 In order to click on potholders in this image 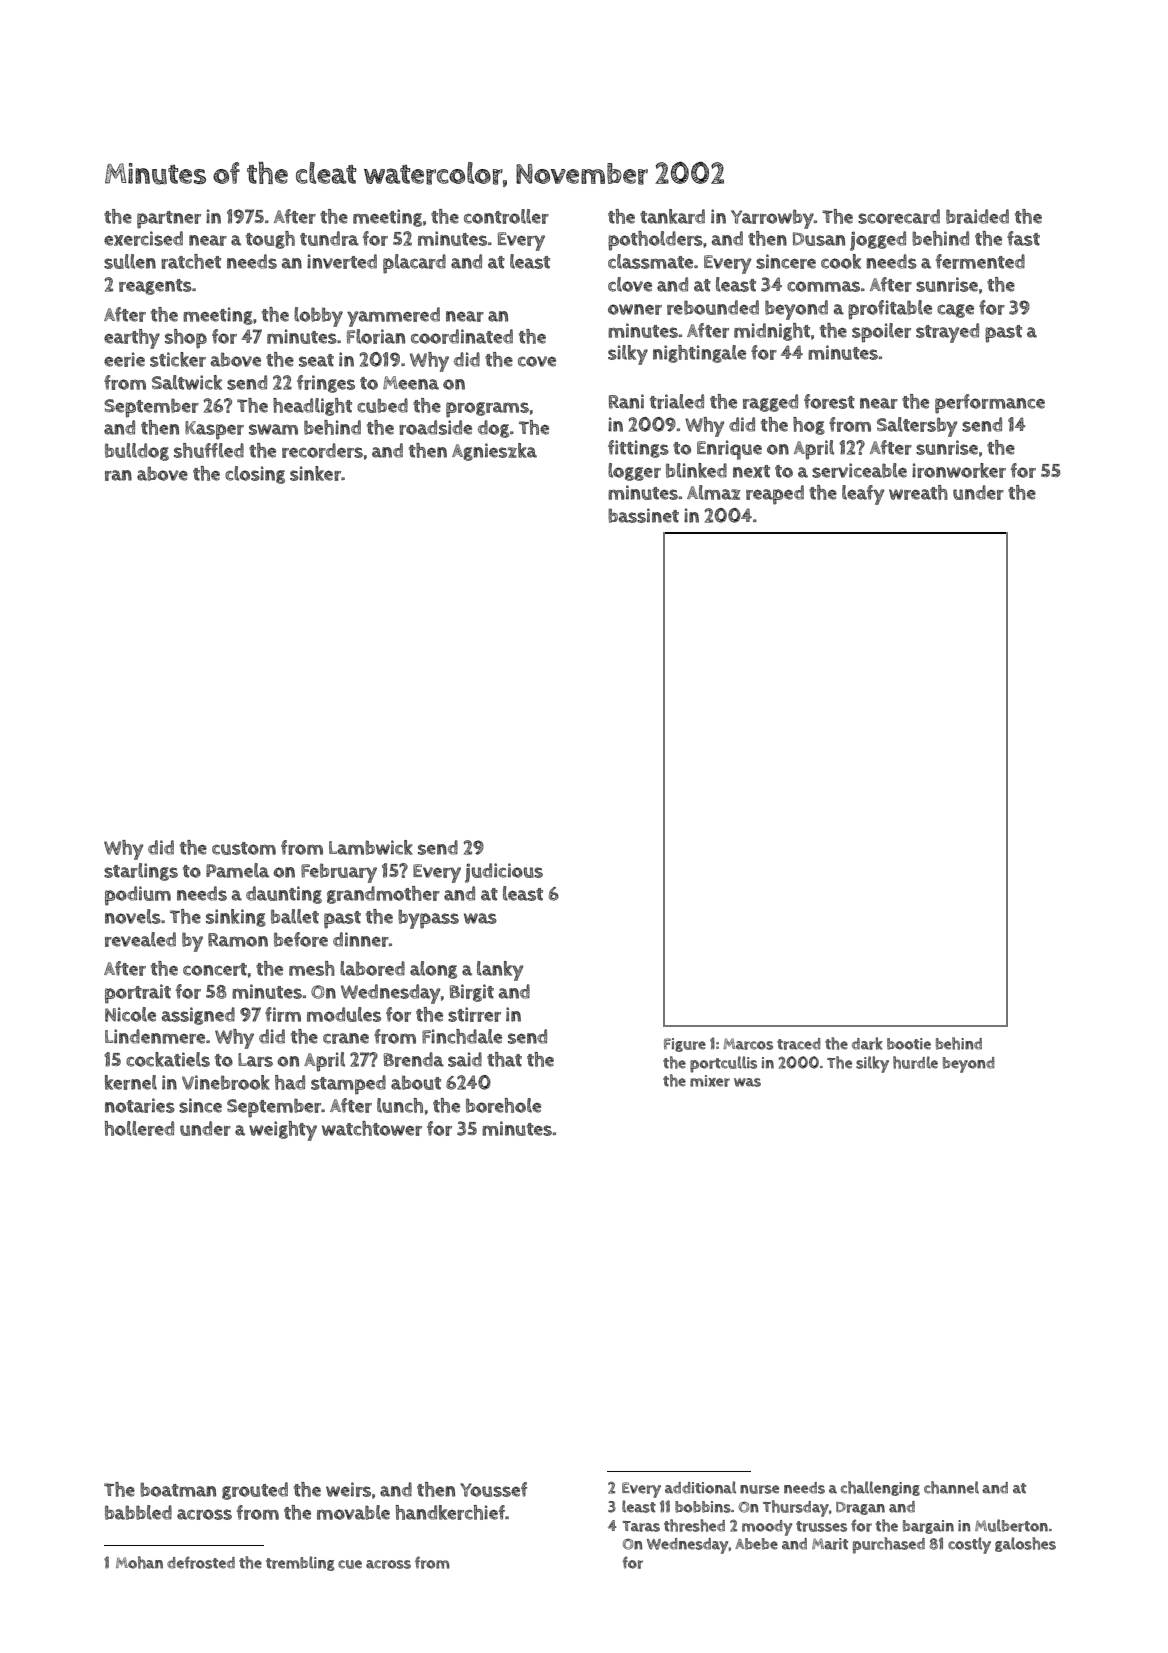, I will do `click(655, 241)`.
